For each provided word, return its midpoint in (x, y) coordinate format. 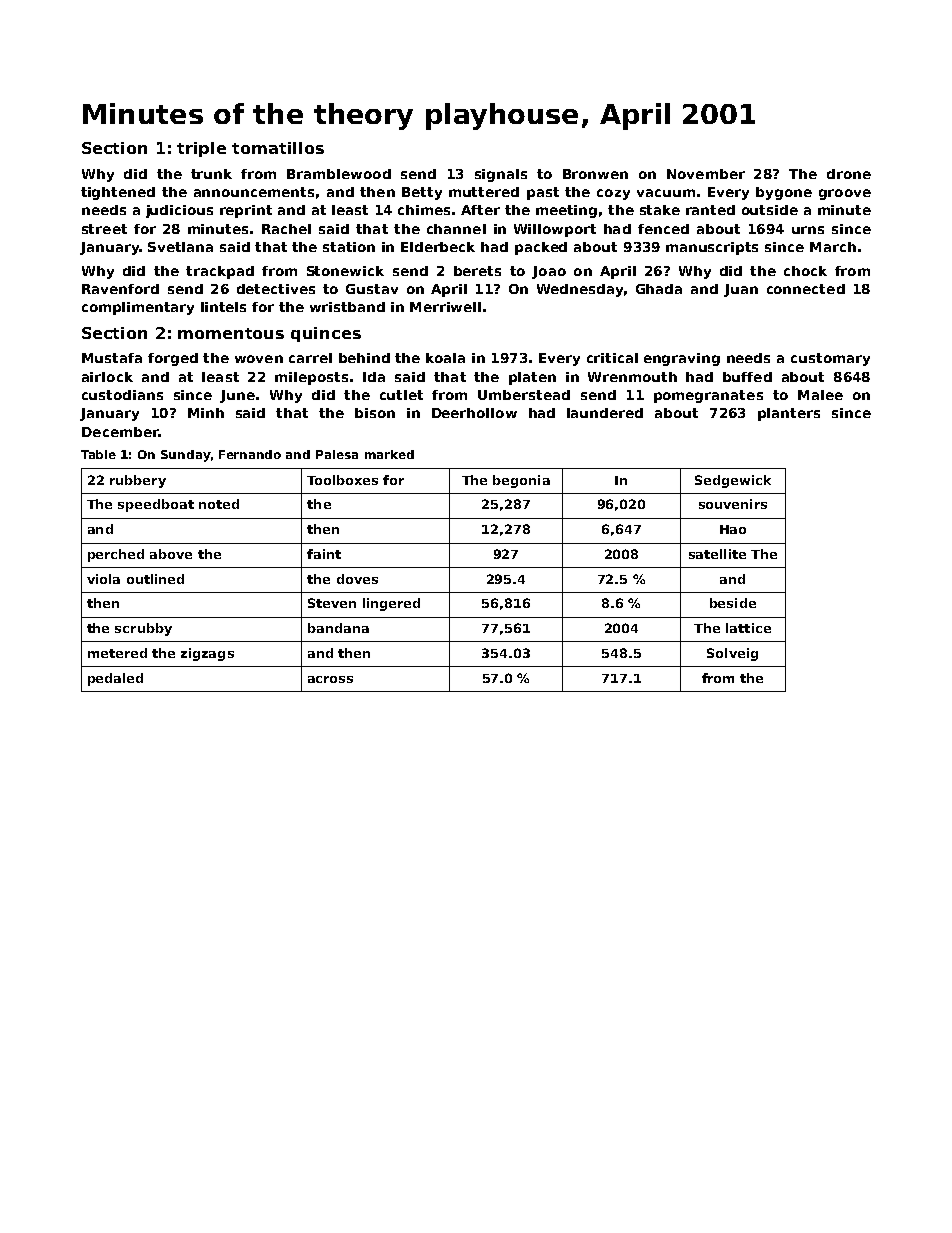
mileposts (311, 378)
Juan (741, 290)
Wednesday (580, 290)
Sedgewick (733, 481)
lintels (223, 307)
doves (357, 579)
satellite (717, 554)
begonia (521, 481)
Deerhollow (474, 413)
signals (501, 175)
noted (219, 504)
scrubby (143, 629)
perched (116, 555)
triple (201, 149)
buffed (747, 377)
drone (849, 174)
